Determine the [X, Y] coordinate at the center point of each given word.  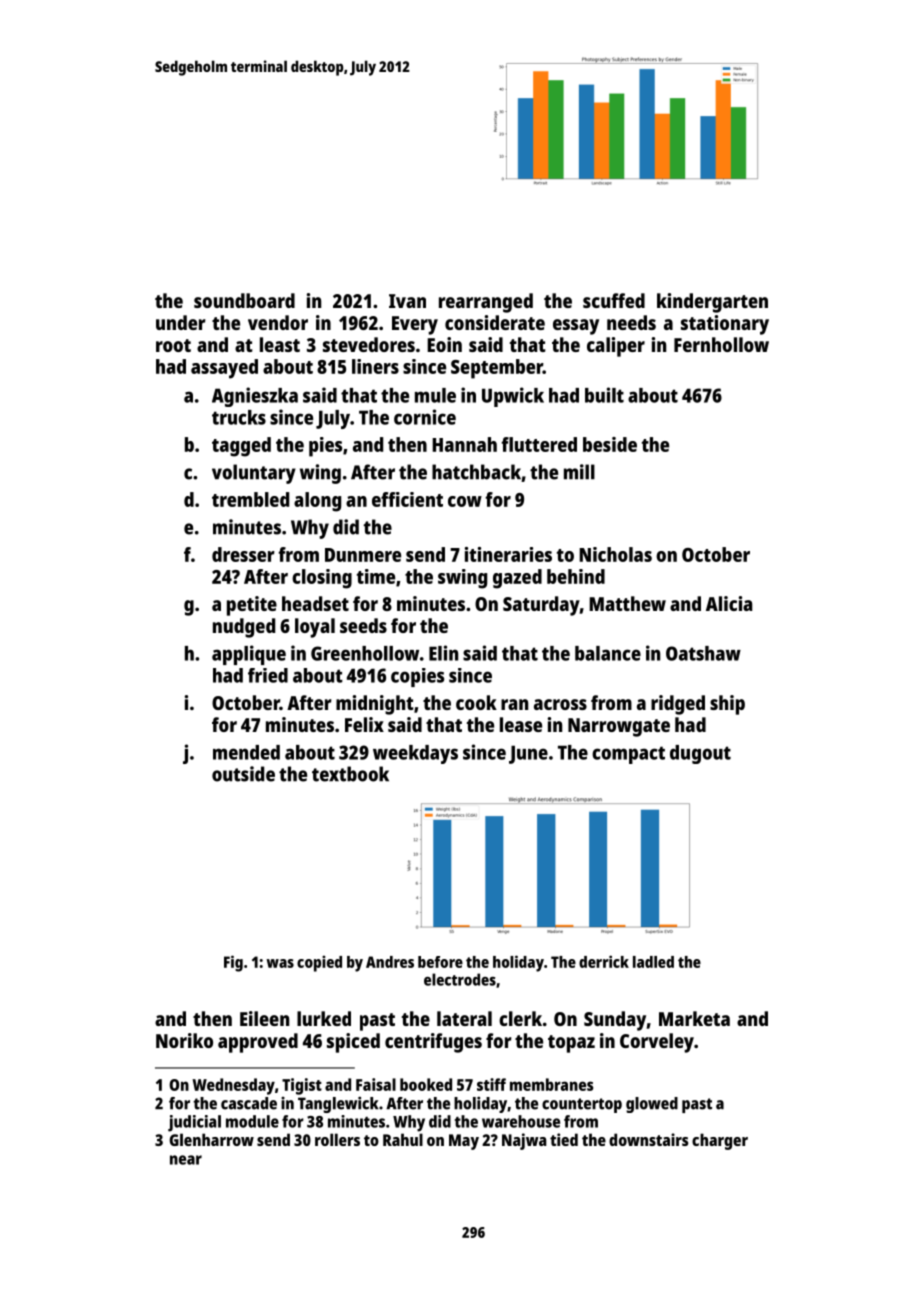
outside [243, 774]
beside [610, 444]
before [440, 962]
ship [727, 705]
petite [252, 606]
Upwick [513, 397]
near [186, 1160]
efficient [407, 499]
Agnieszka [255, 397]
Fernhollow [721, 344]
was [280, 963]
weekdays [415, 754]
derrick [604, 961]
